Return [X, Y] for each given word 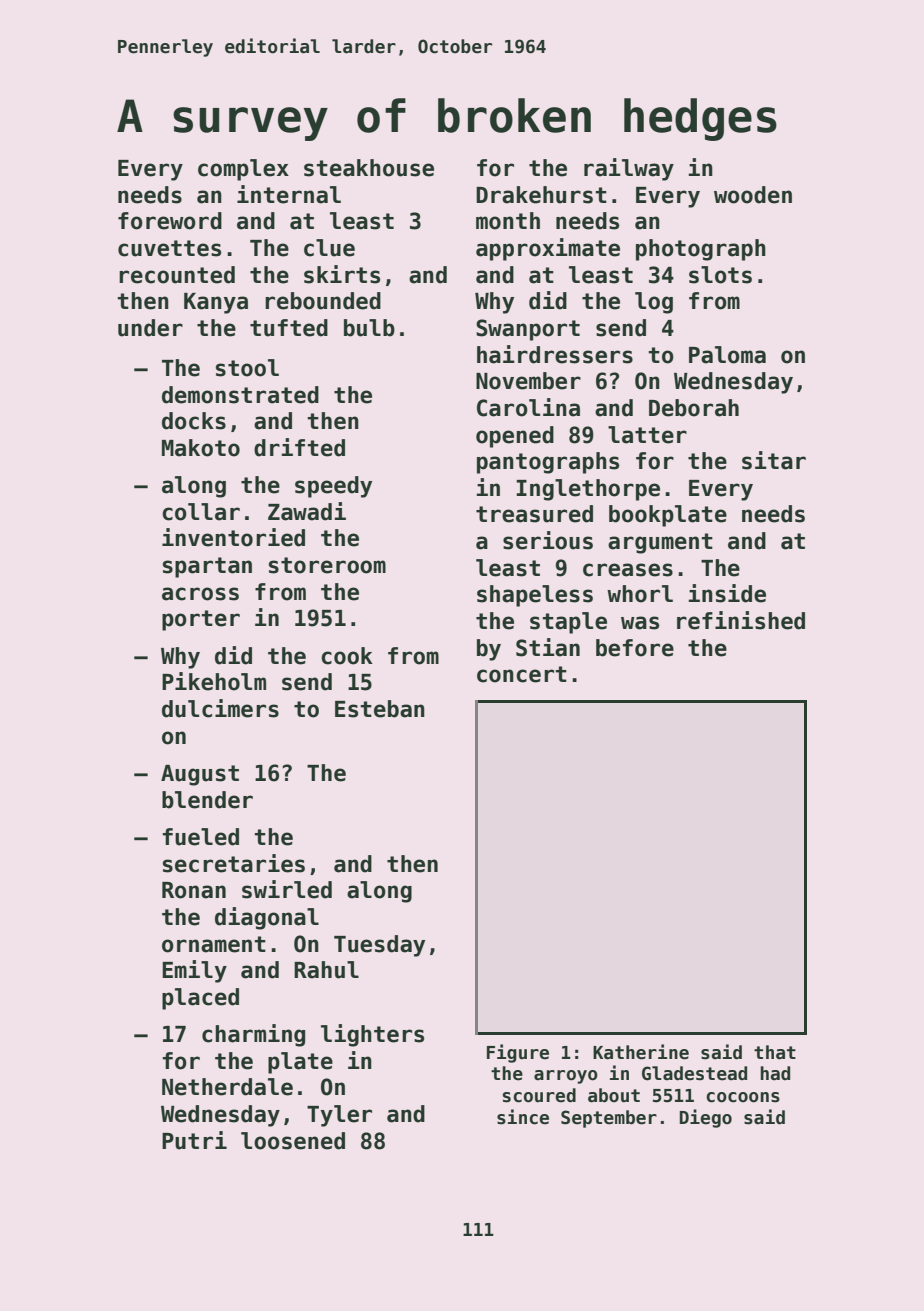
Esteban [380, 709]
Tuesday [379, 946]
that [775, 1052]
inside [727, 593]
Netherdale [227, 1087]
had [775, 1073]
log [654, 303]
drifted [299, 447]
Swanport [528, 330]
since [523, 1117]
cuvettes [169, 248]
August [200, 775]
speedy [333, 487]
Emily [194, 971]
